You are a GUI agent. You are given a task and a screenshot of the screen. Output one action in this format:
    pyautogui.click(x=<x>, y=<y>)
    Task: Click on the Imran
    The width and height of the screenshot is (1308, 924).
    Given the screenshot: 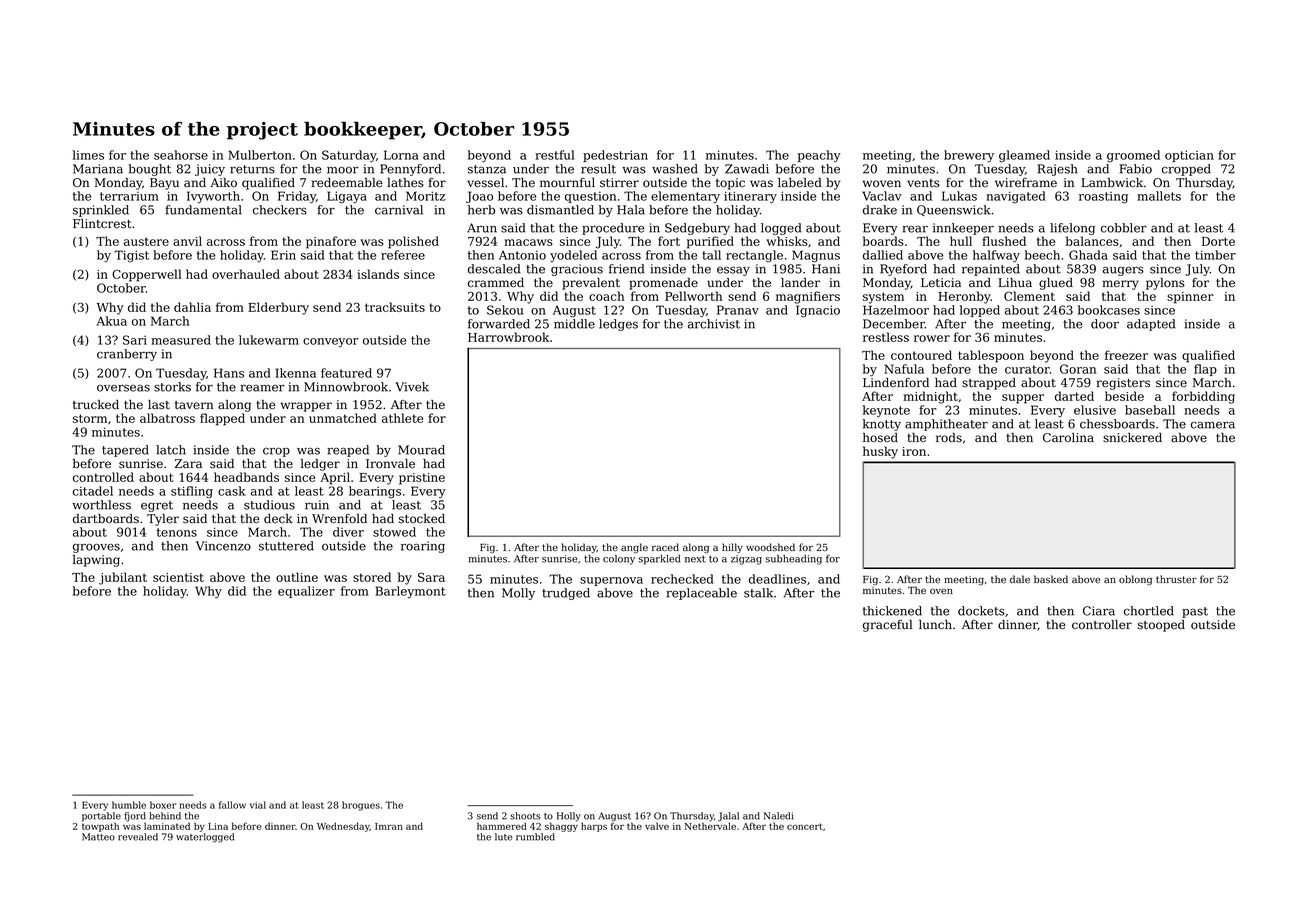 What is the action you would take?
    pyautogui.click(x=389, y=826)
